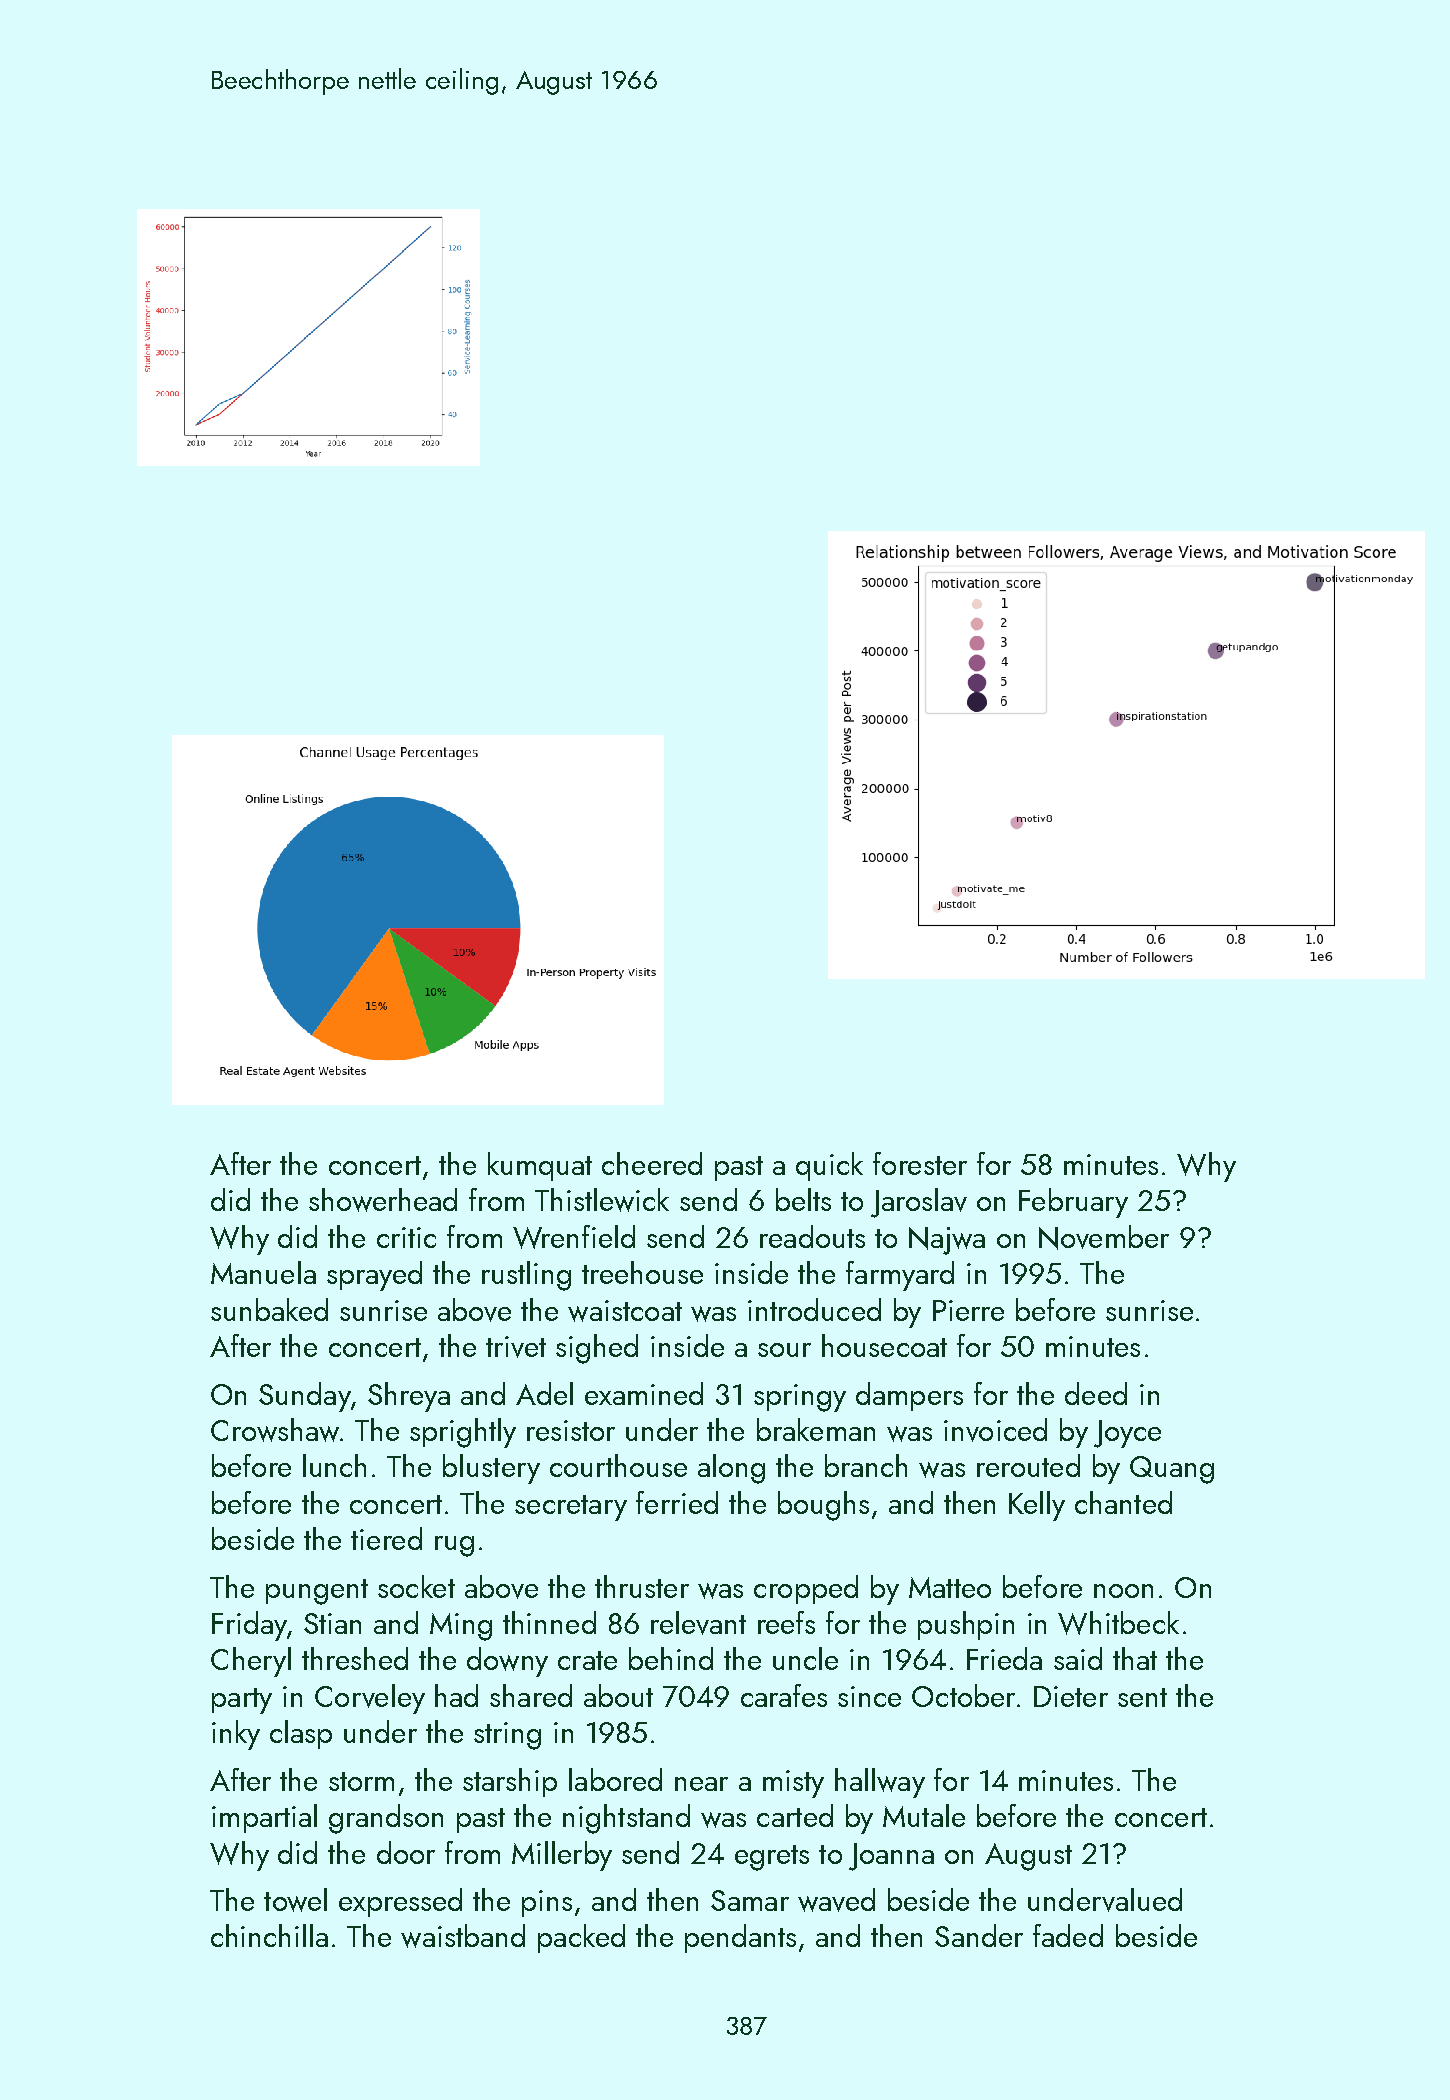 The height and width of the image is (2100, 1450). I want to click on clasp, so click(301, 1734).
